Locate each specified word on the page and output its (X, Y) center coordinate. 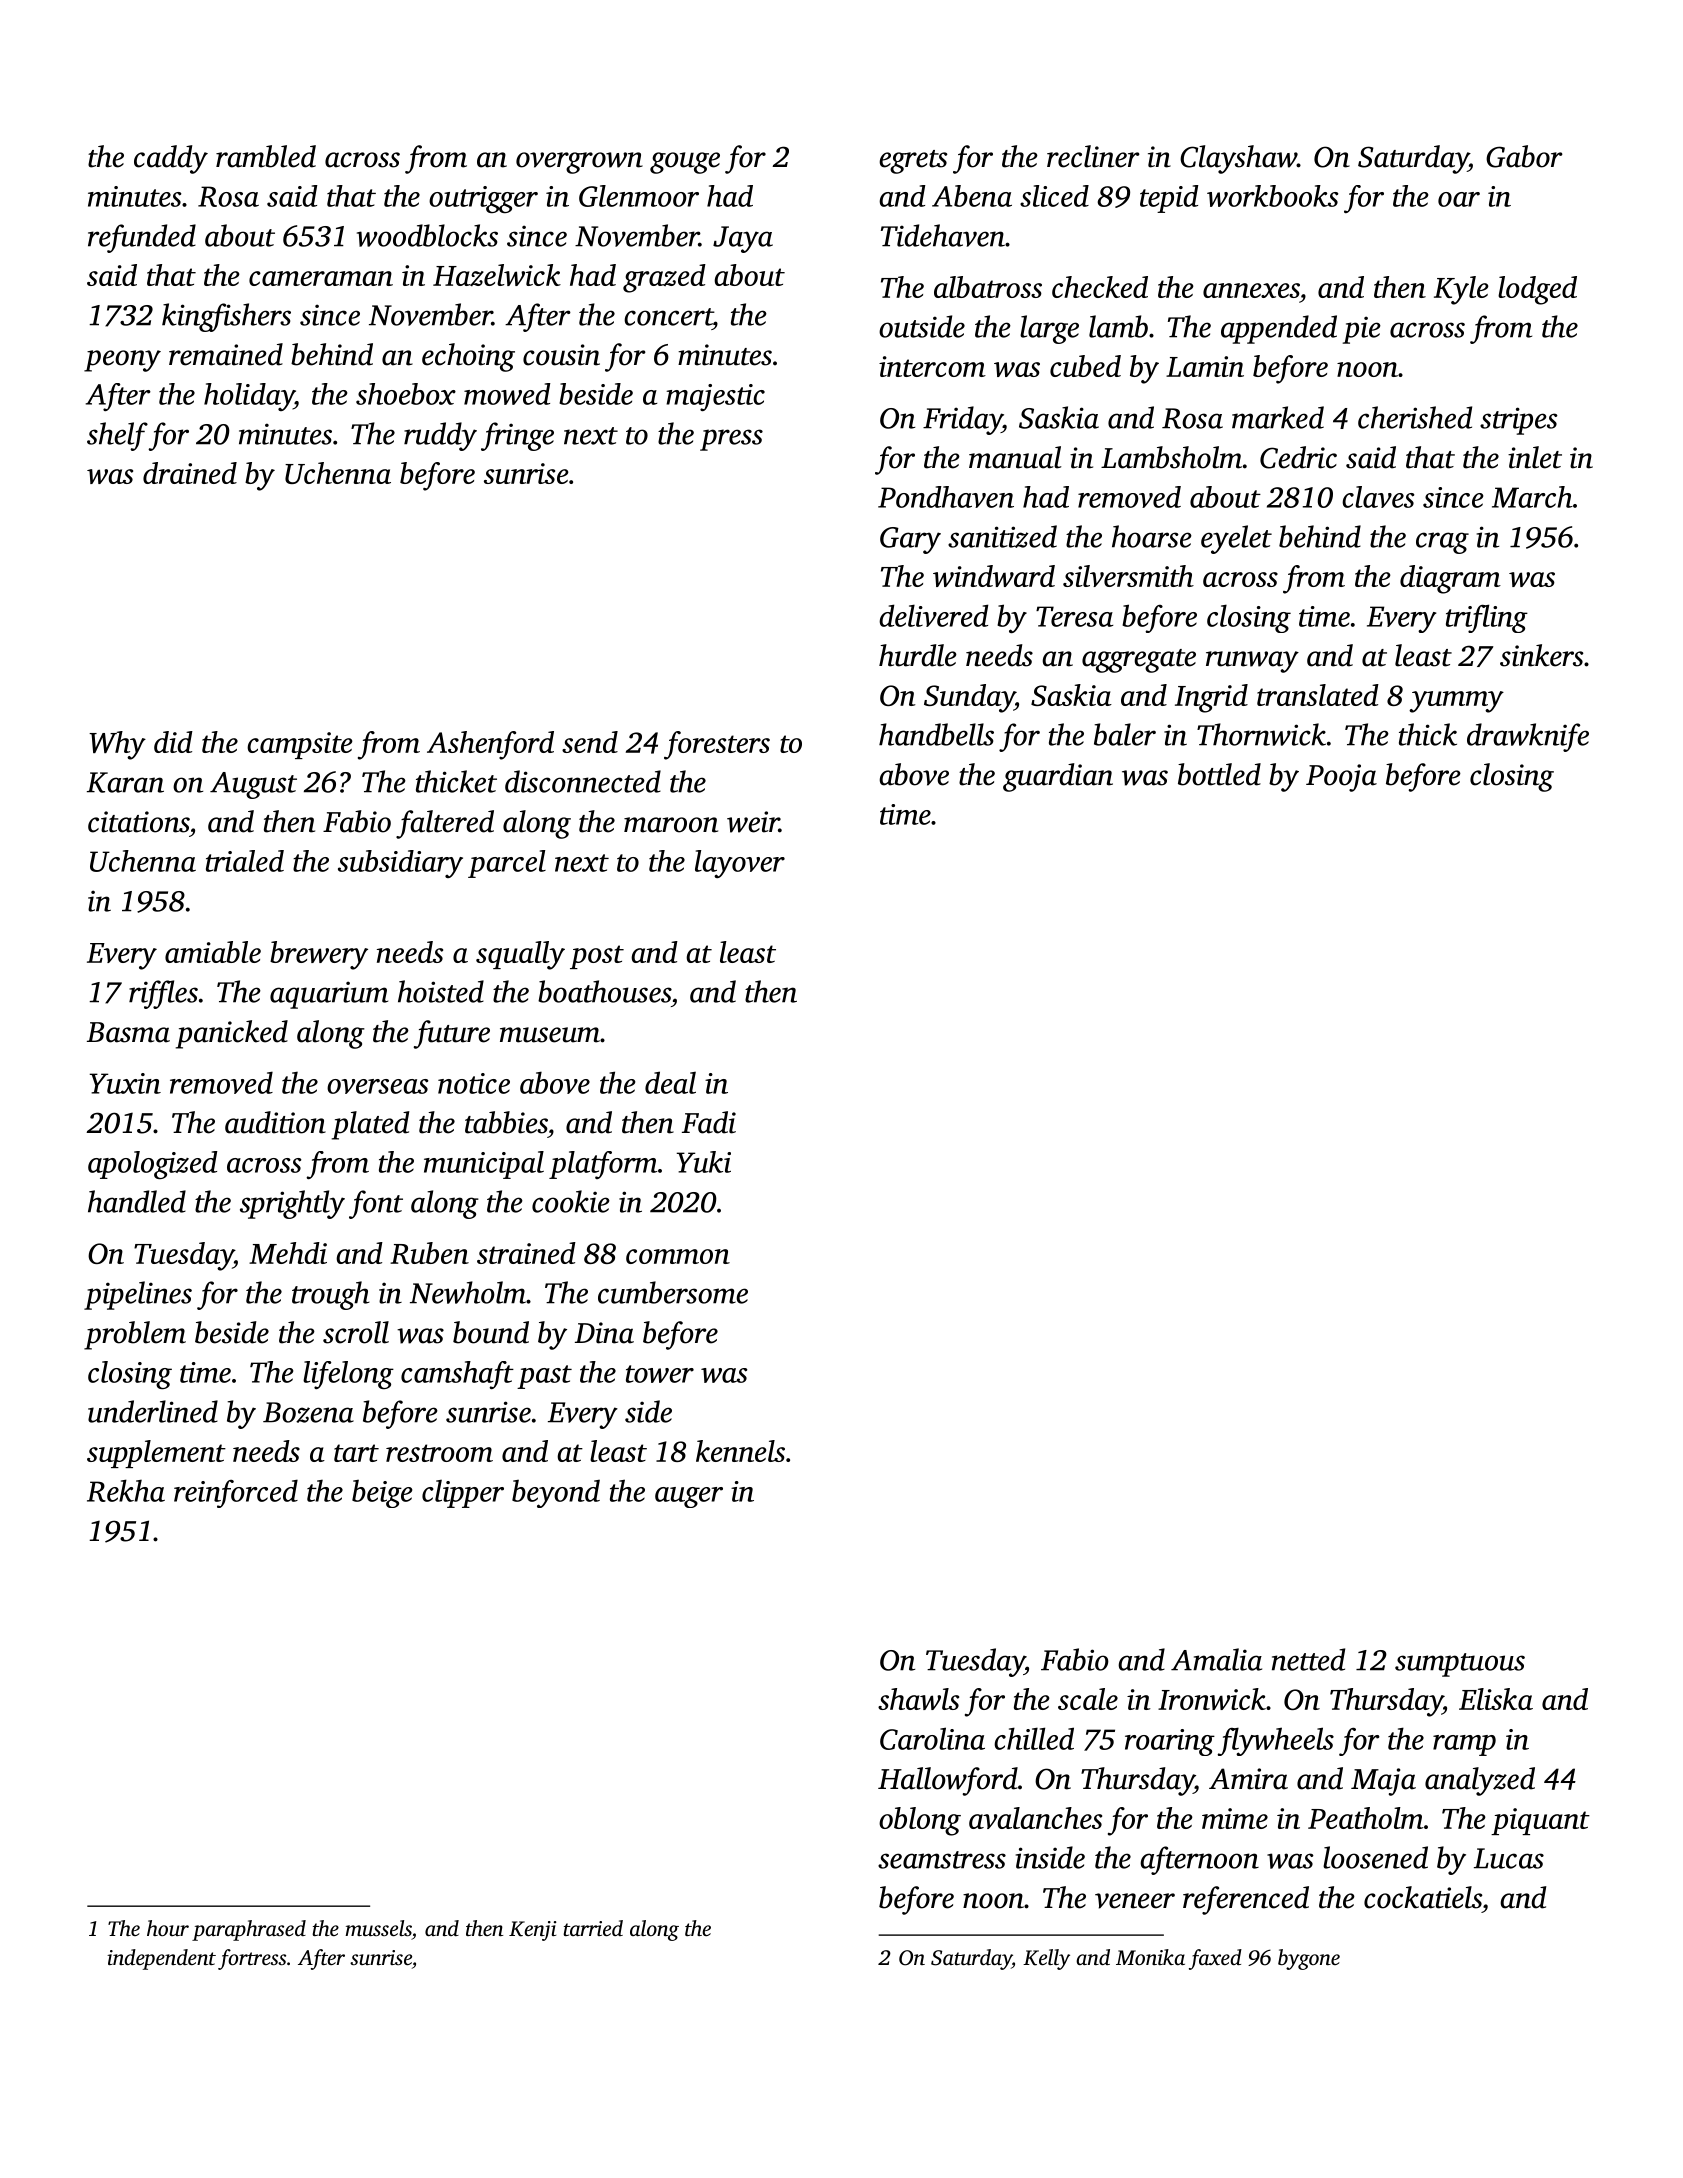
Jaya (743, 239)
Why (117, 745)
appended (1279, 329)
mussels (378, 1928)
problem (135, 1335)
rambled (266, 156)
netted (1308, 1659)
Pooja (1341, 778)
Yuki (704, 1162)
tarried (593, 1928)
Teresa (1074, 616)
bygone (1309, 1959)
